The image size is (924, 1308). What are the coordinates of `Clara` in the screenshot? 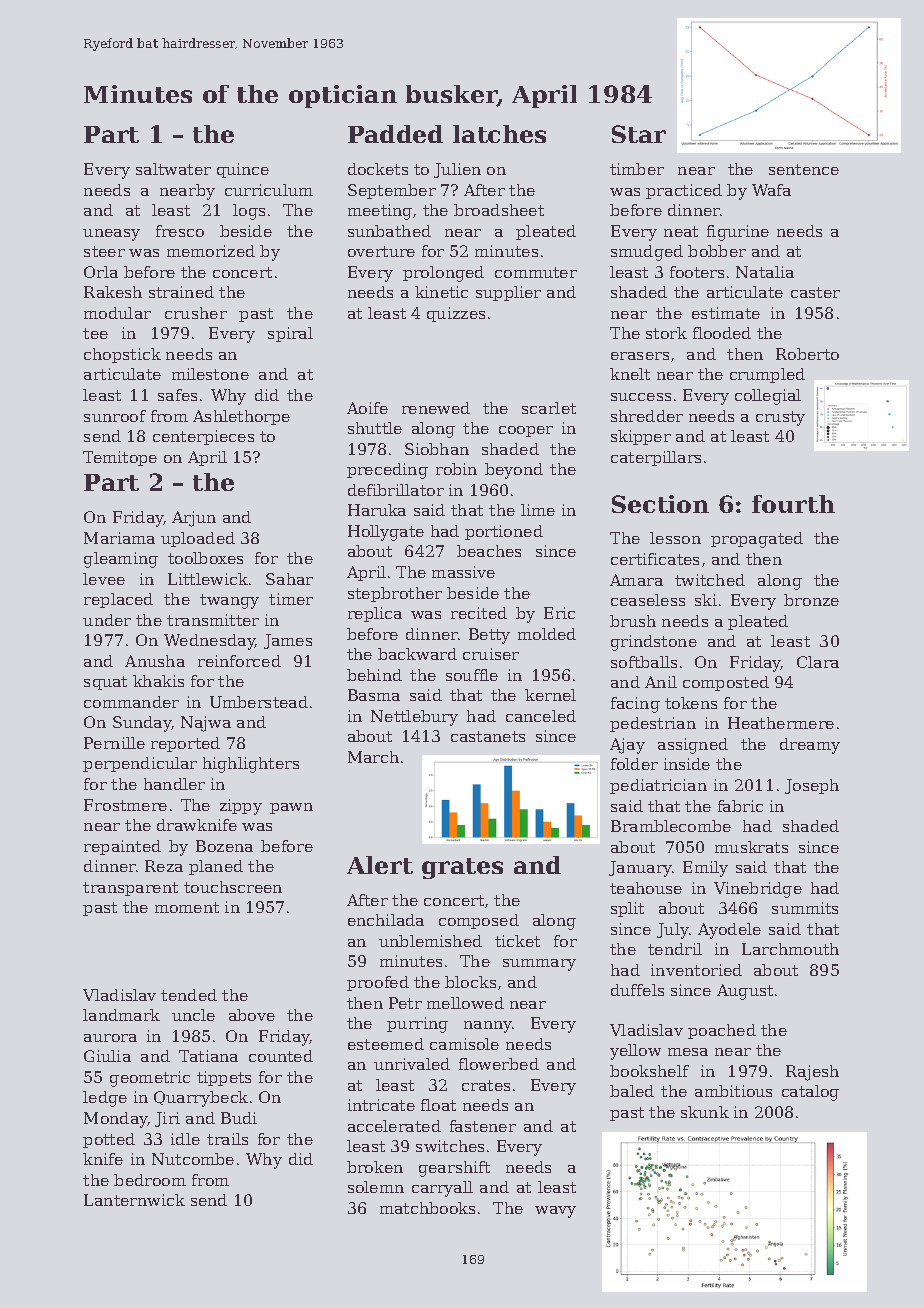 It's located at (818, 662).
